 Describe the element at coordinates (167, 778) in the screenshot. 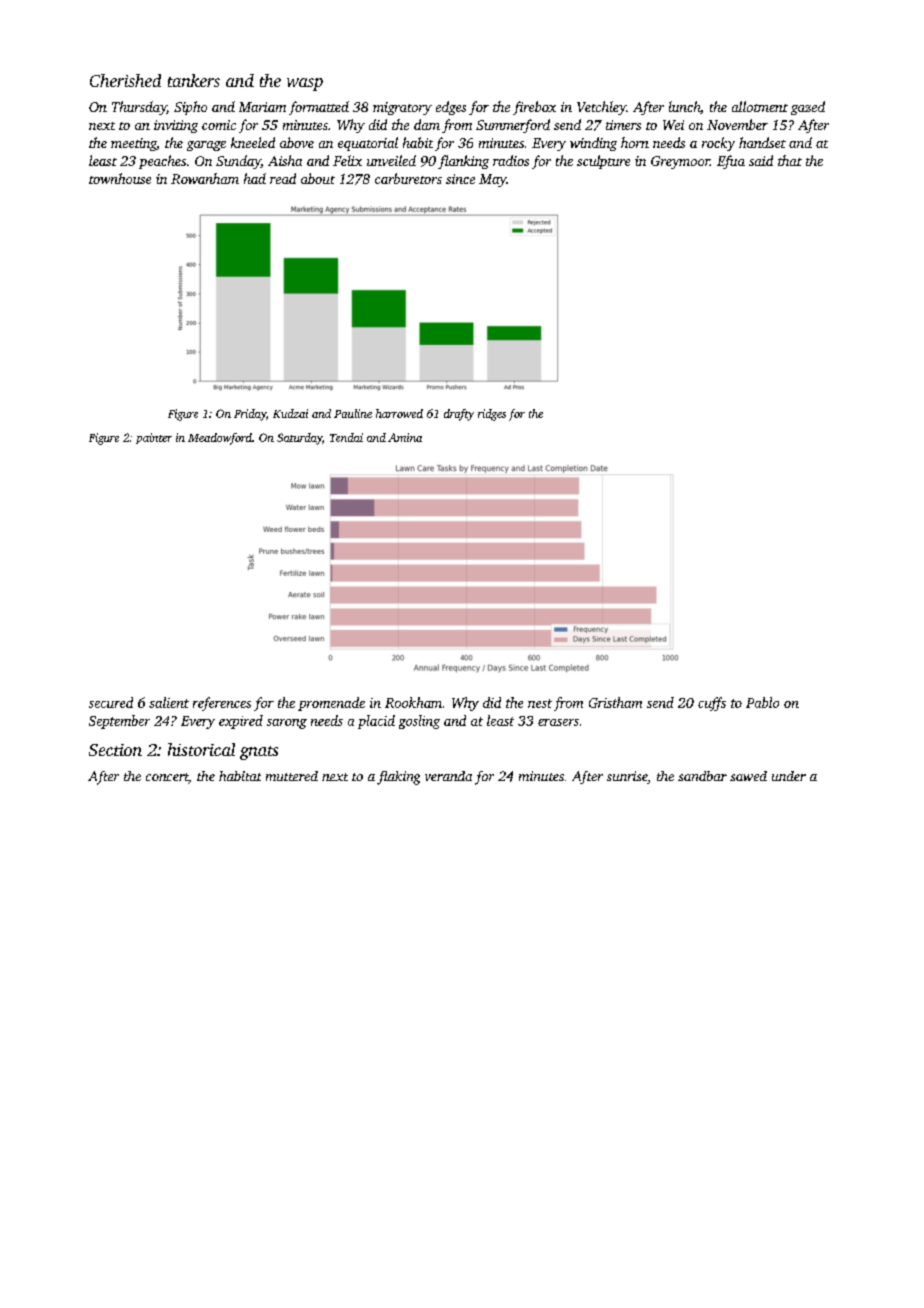

I see `concert` at that location.
